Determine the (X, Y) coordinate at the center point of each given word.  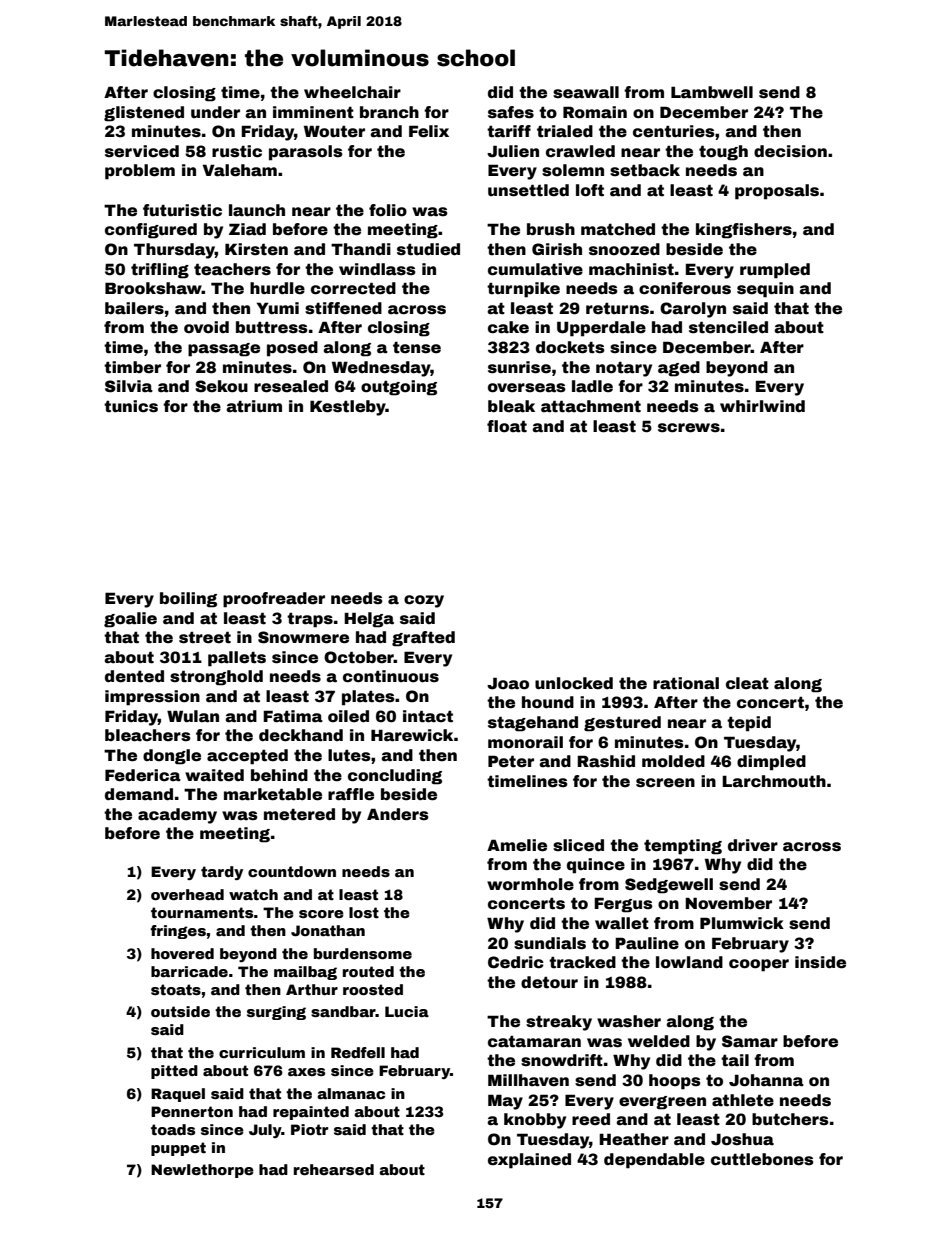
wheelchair (352, 92)
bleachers (148, 735)
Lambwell (712, 92)
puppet (178, 1149)
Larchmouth (774, 781)
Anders (398, 814)
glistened (144, 114)
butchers (790, 1119)
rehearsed (334, 1169)
